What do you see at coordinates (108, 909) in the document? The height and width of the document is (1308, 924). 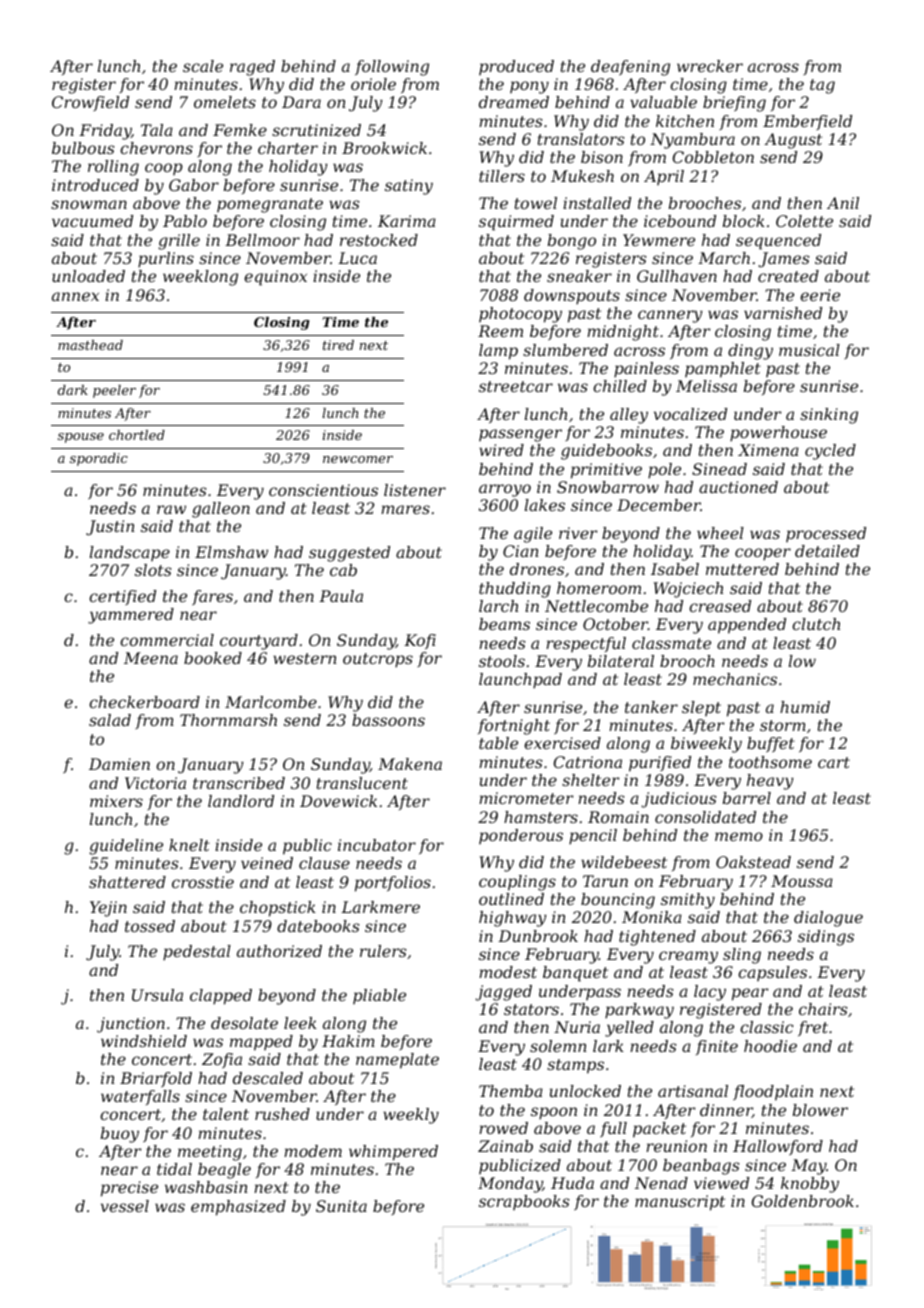 I see `Yejin` at bounding box center [108, 909].
